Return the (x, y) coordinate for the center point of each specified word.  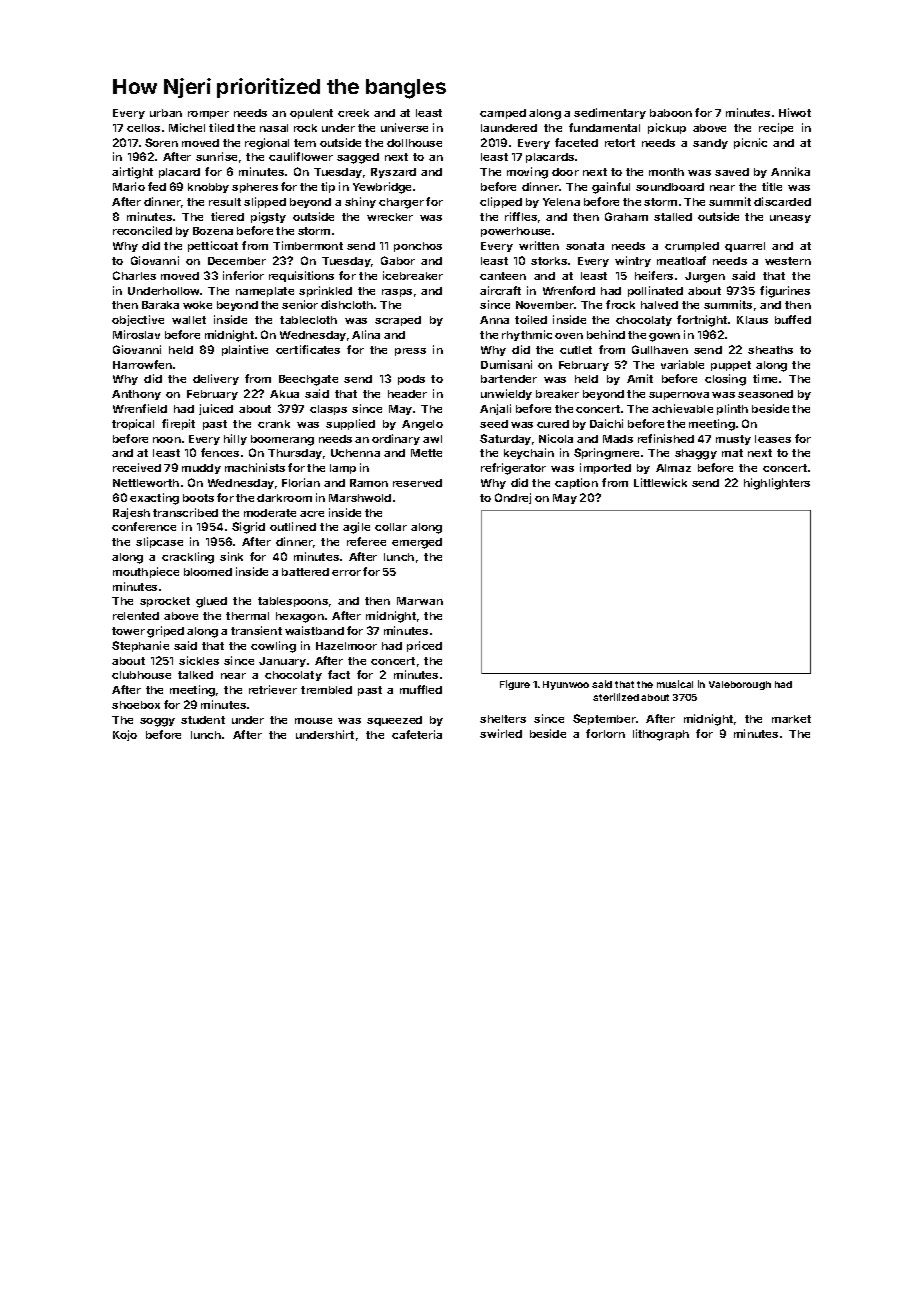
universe (404, 127)
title (772, 186)
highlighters (777, 484)
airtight (132, 173)
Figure (515, 685)
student (203, 720)
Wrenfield (140, 408)
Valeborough (740, 685)
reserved (417, 483)
